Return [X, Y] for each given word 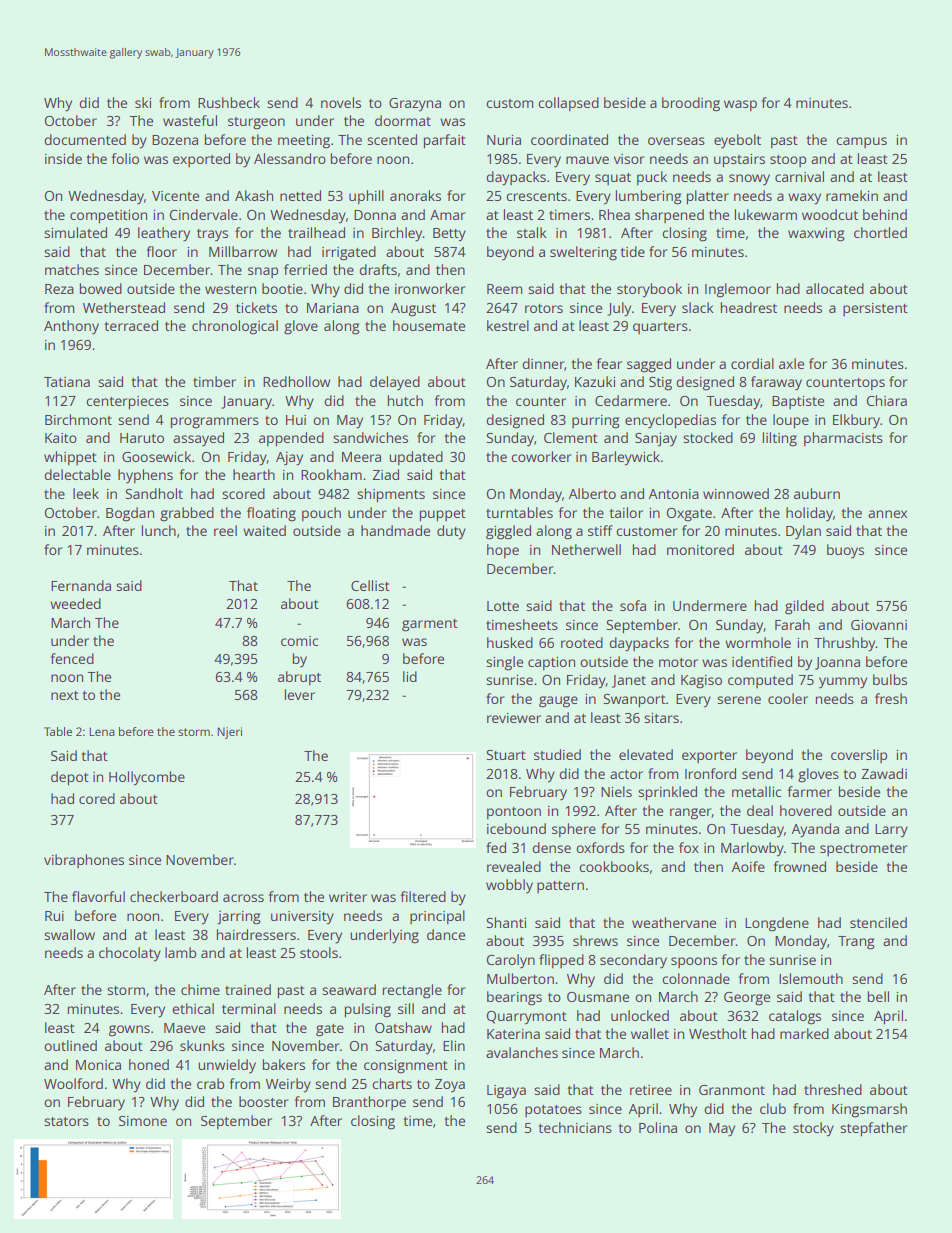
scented [392, 139]
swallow [69, 934]
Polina [658, 1127]
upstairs [739, 161]
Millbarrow [243, 251]
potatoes [553, 1111]
